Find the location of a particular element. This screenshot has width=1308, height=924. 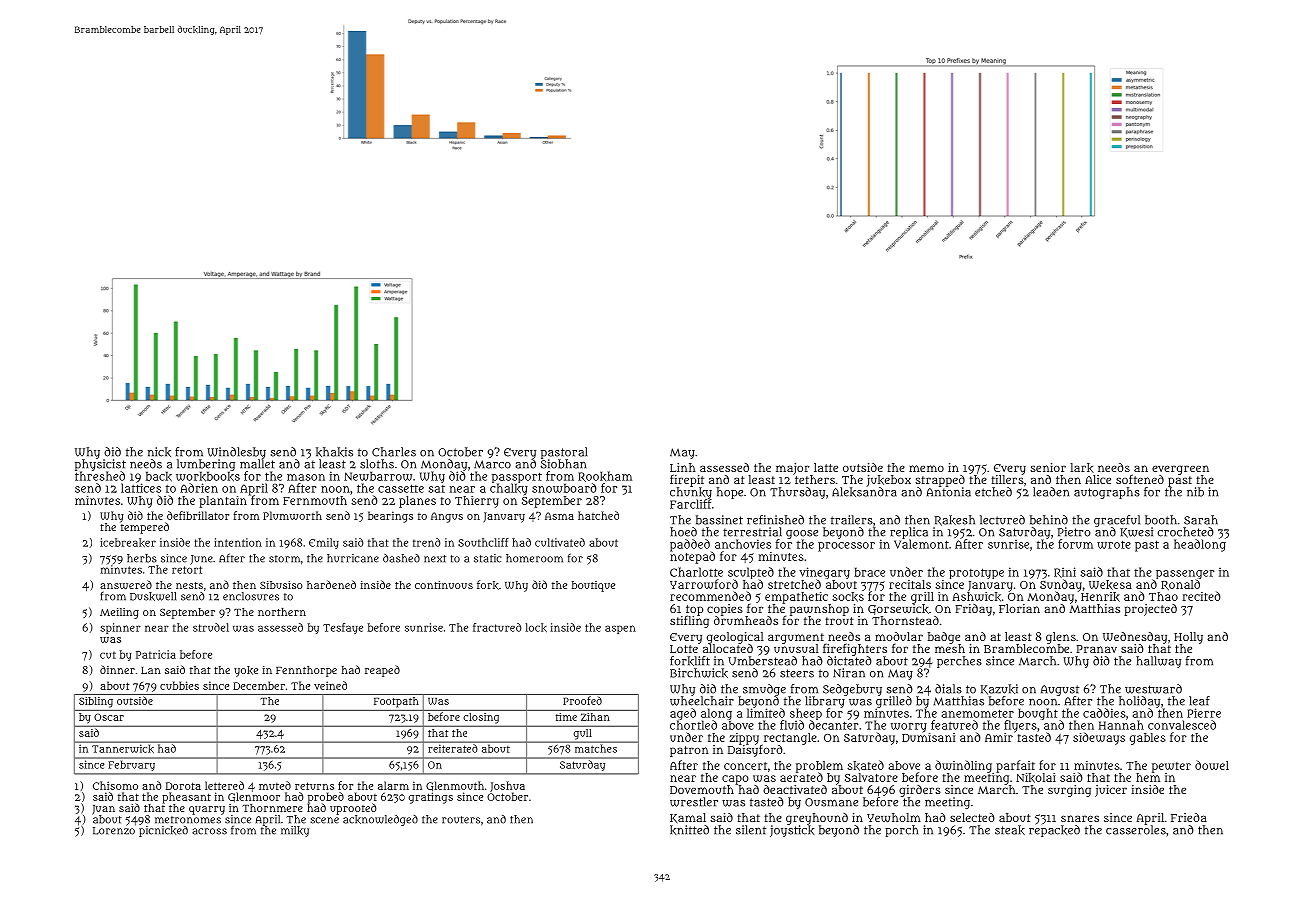

hoed is located at coordinates (683, 532).
